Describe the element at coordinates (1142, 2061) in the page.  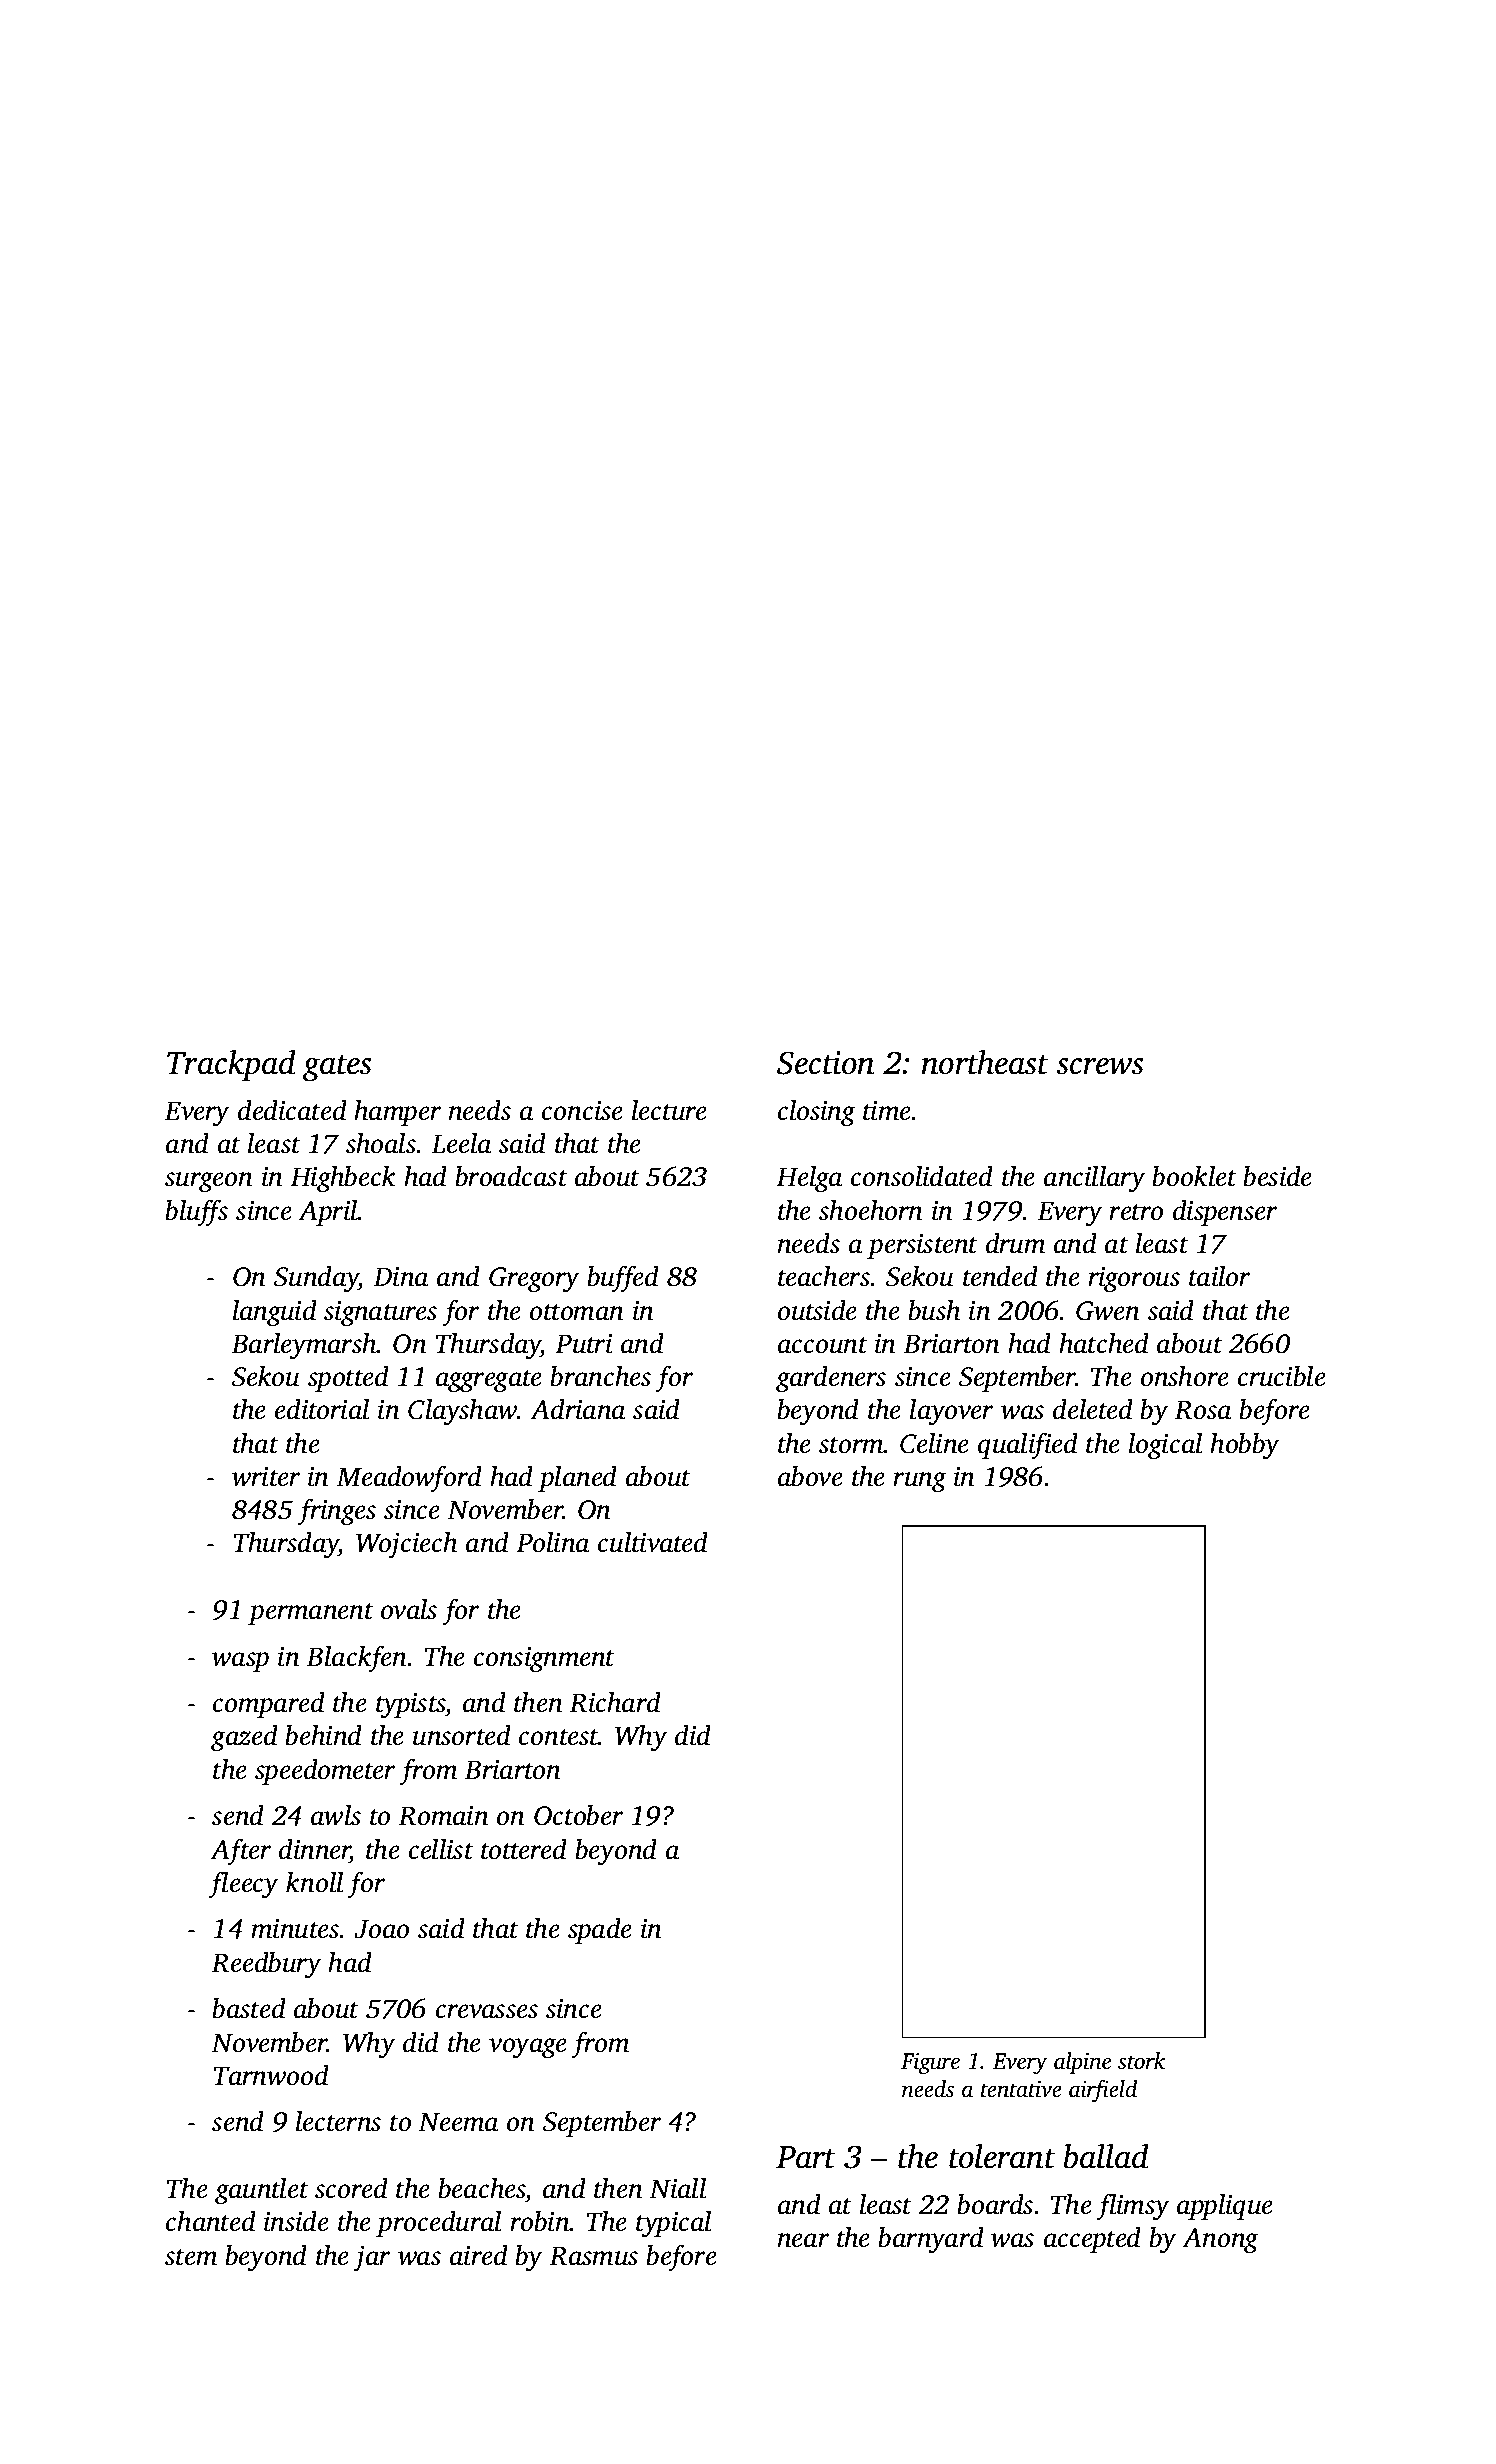
I see `stork` at that location.
